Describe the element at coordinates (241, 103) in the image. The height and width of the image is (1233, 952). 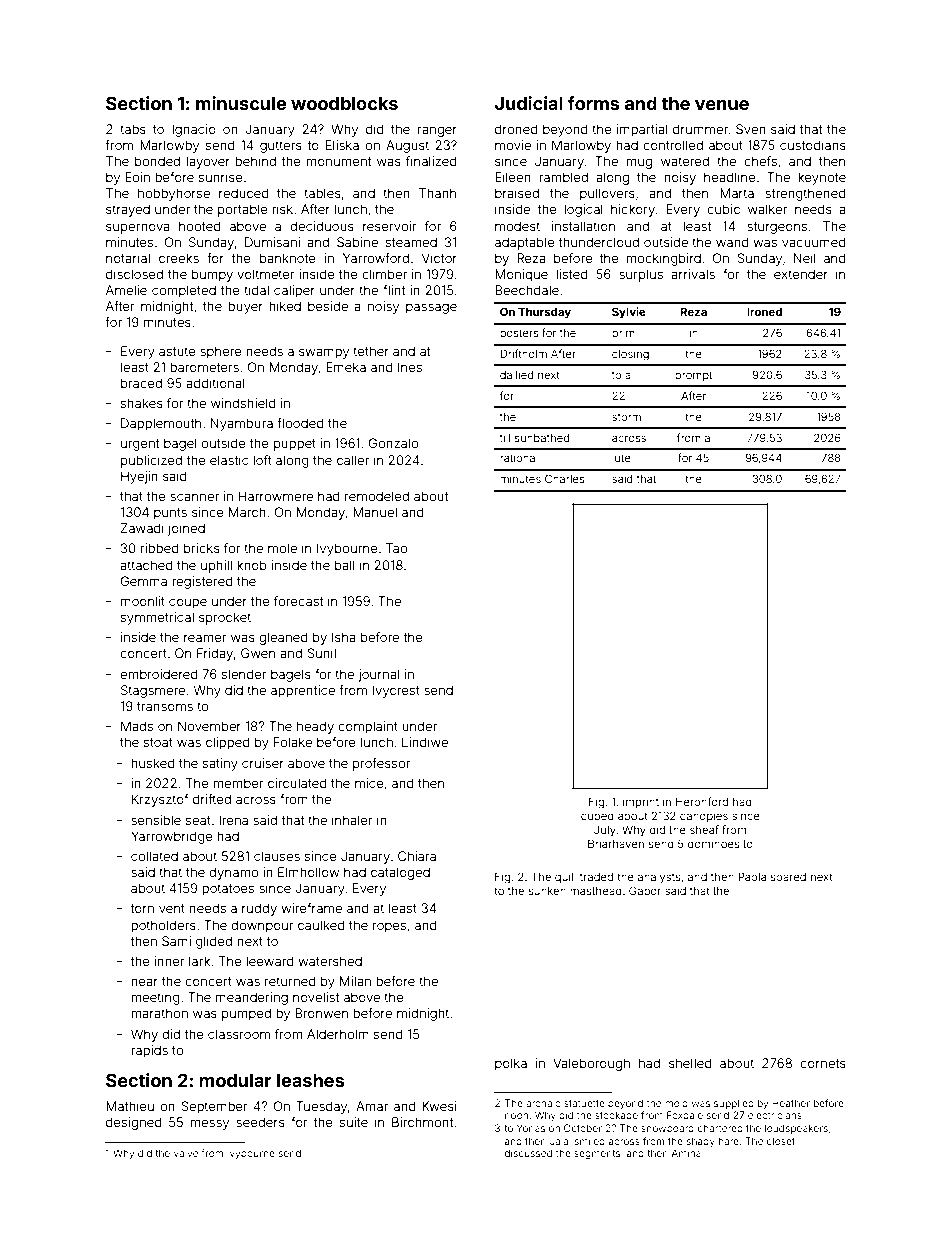
I see `minuscule` at that location.
